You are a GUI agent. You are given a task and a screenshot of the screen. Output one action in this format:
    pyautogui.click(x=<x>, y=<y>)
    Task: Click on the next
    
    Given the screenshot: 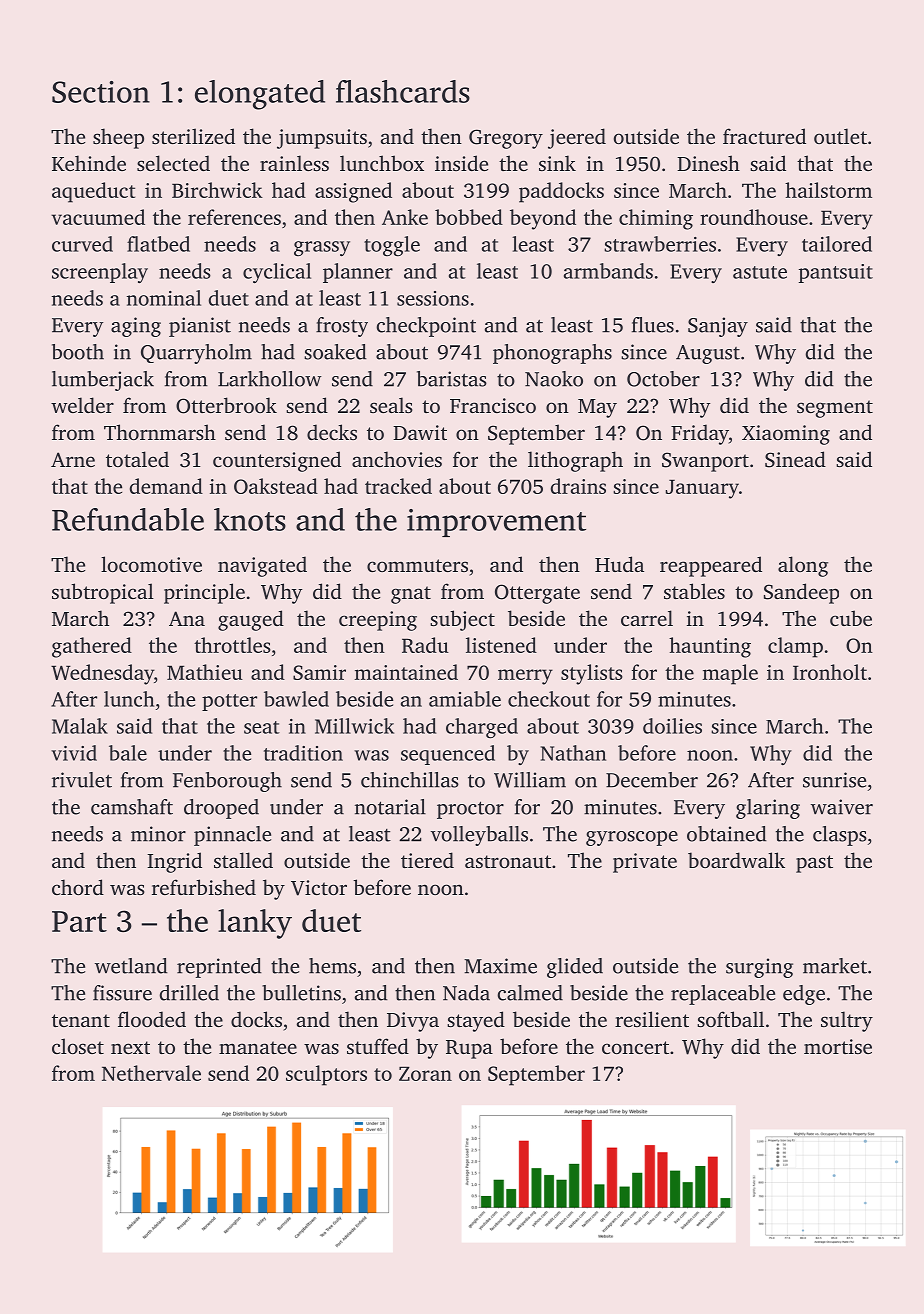 What is the action you would take?
    pyautogui.click(x=130, y=1047)
